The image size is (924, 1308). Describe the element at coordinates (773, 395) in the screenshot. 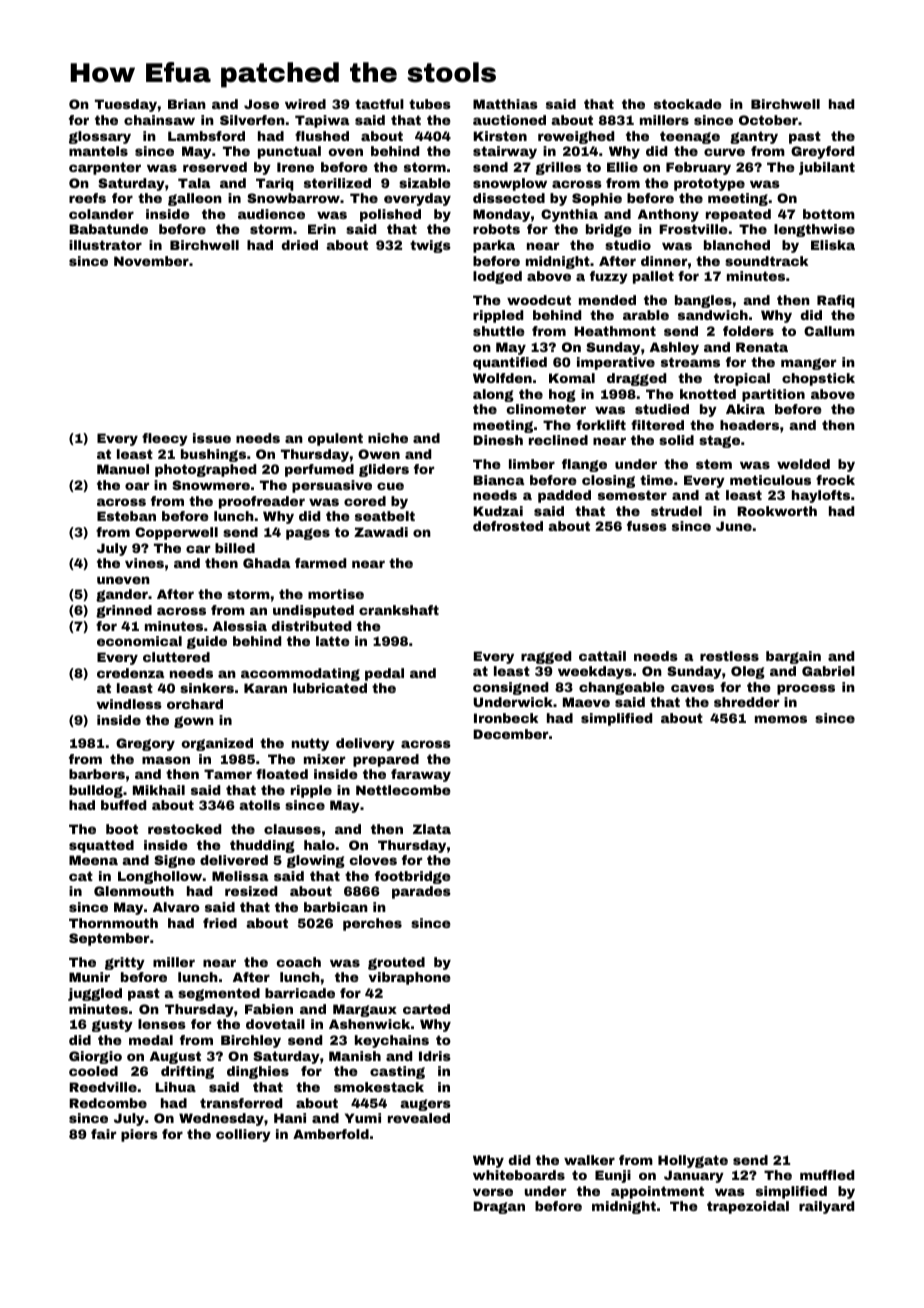

I see `partition` at that location.
